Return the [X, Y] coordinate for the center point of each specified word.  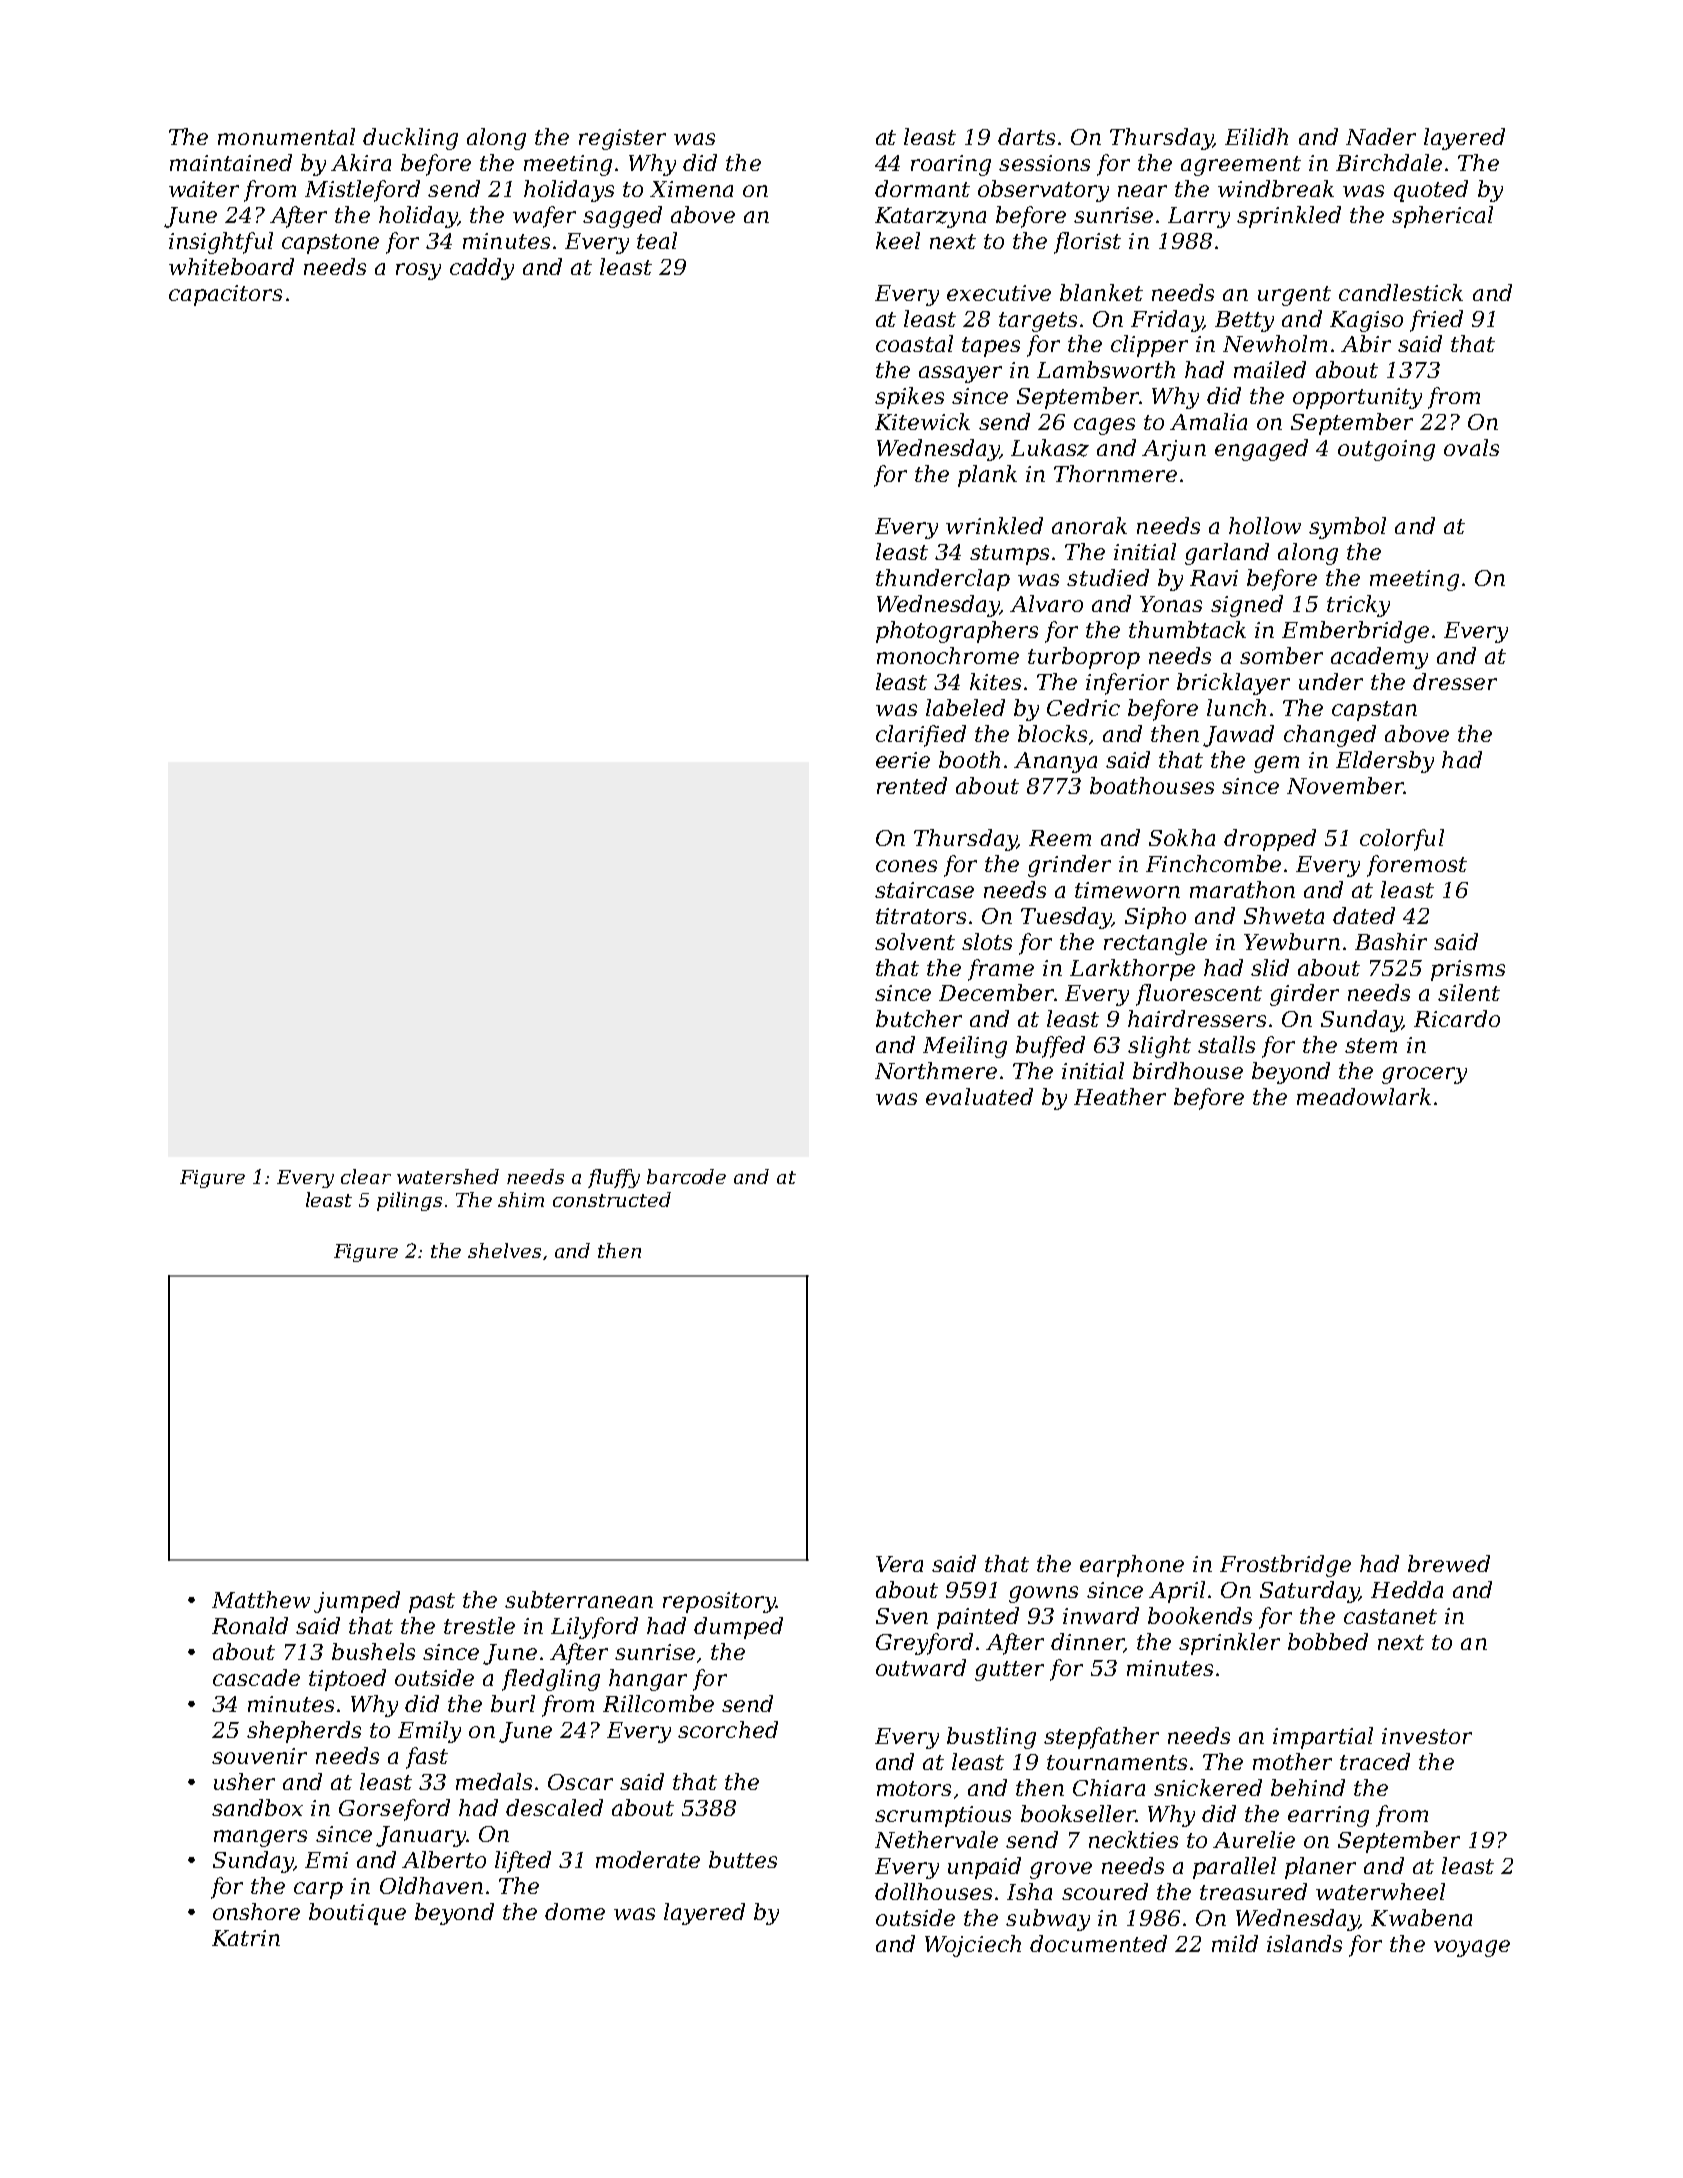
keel [898, 240]
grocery [1424, 1075]
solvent [915, 941]
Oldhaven [431, 1885]
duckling [410, 139]
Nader [1381, 136]
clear [366, 1176]
